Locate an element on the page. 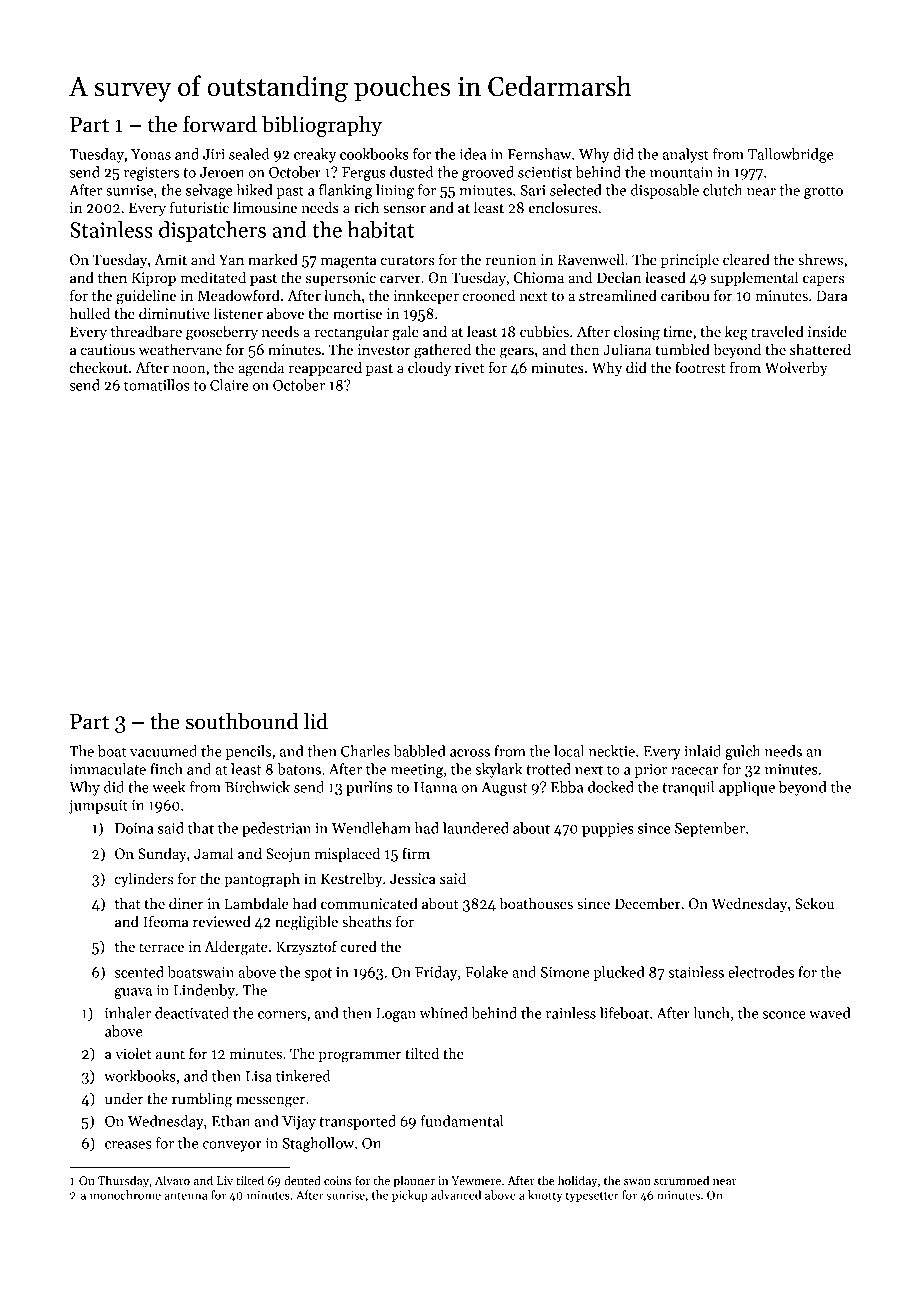  Folake is located at coordinates (486, 972).
